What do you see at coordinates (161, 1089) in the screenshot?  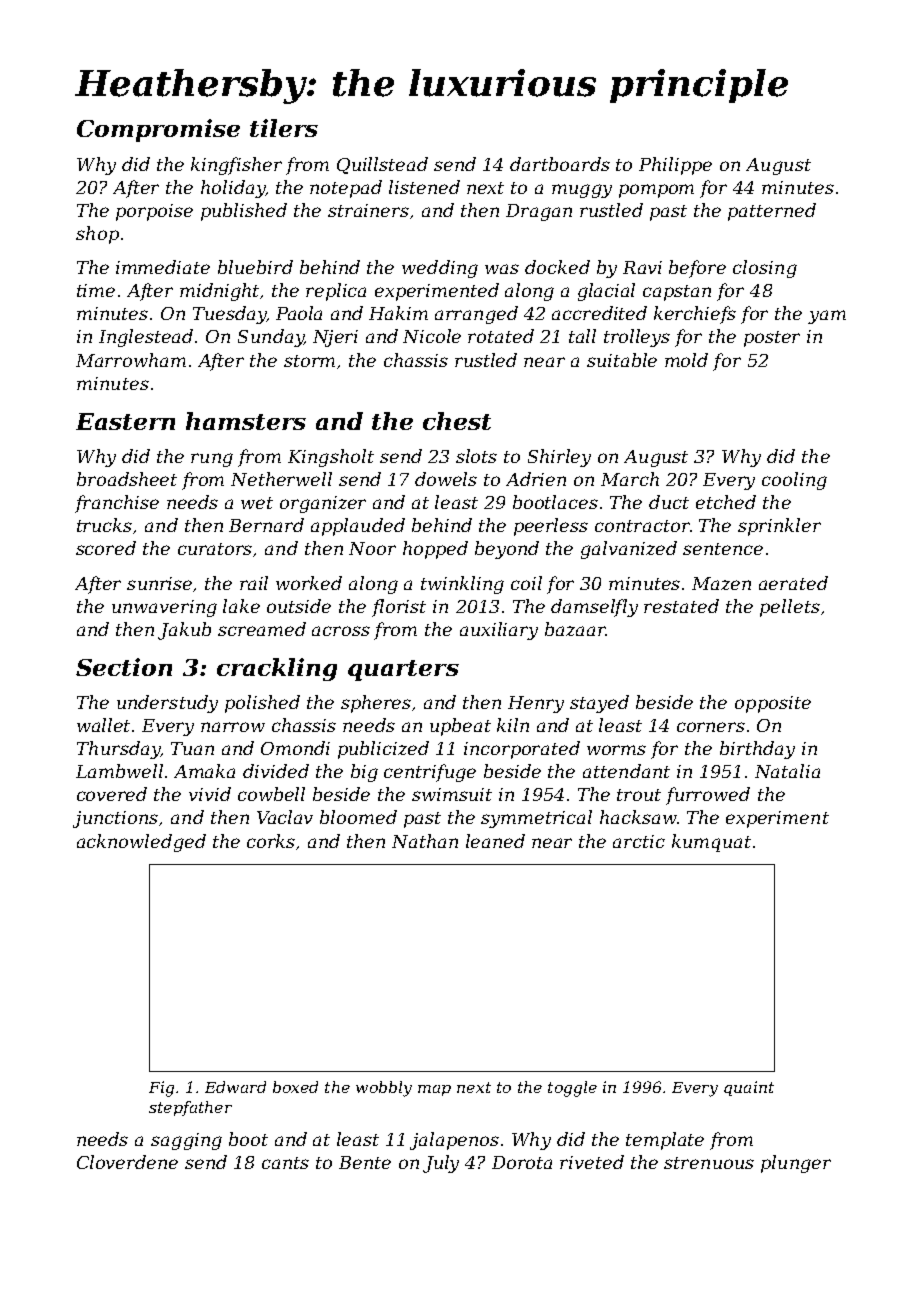 I see `Fig` at bounding box center [161, 1089].
